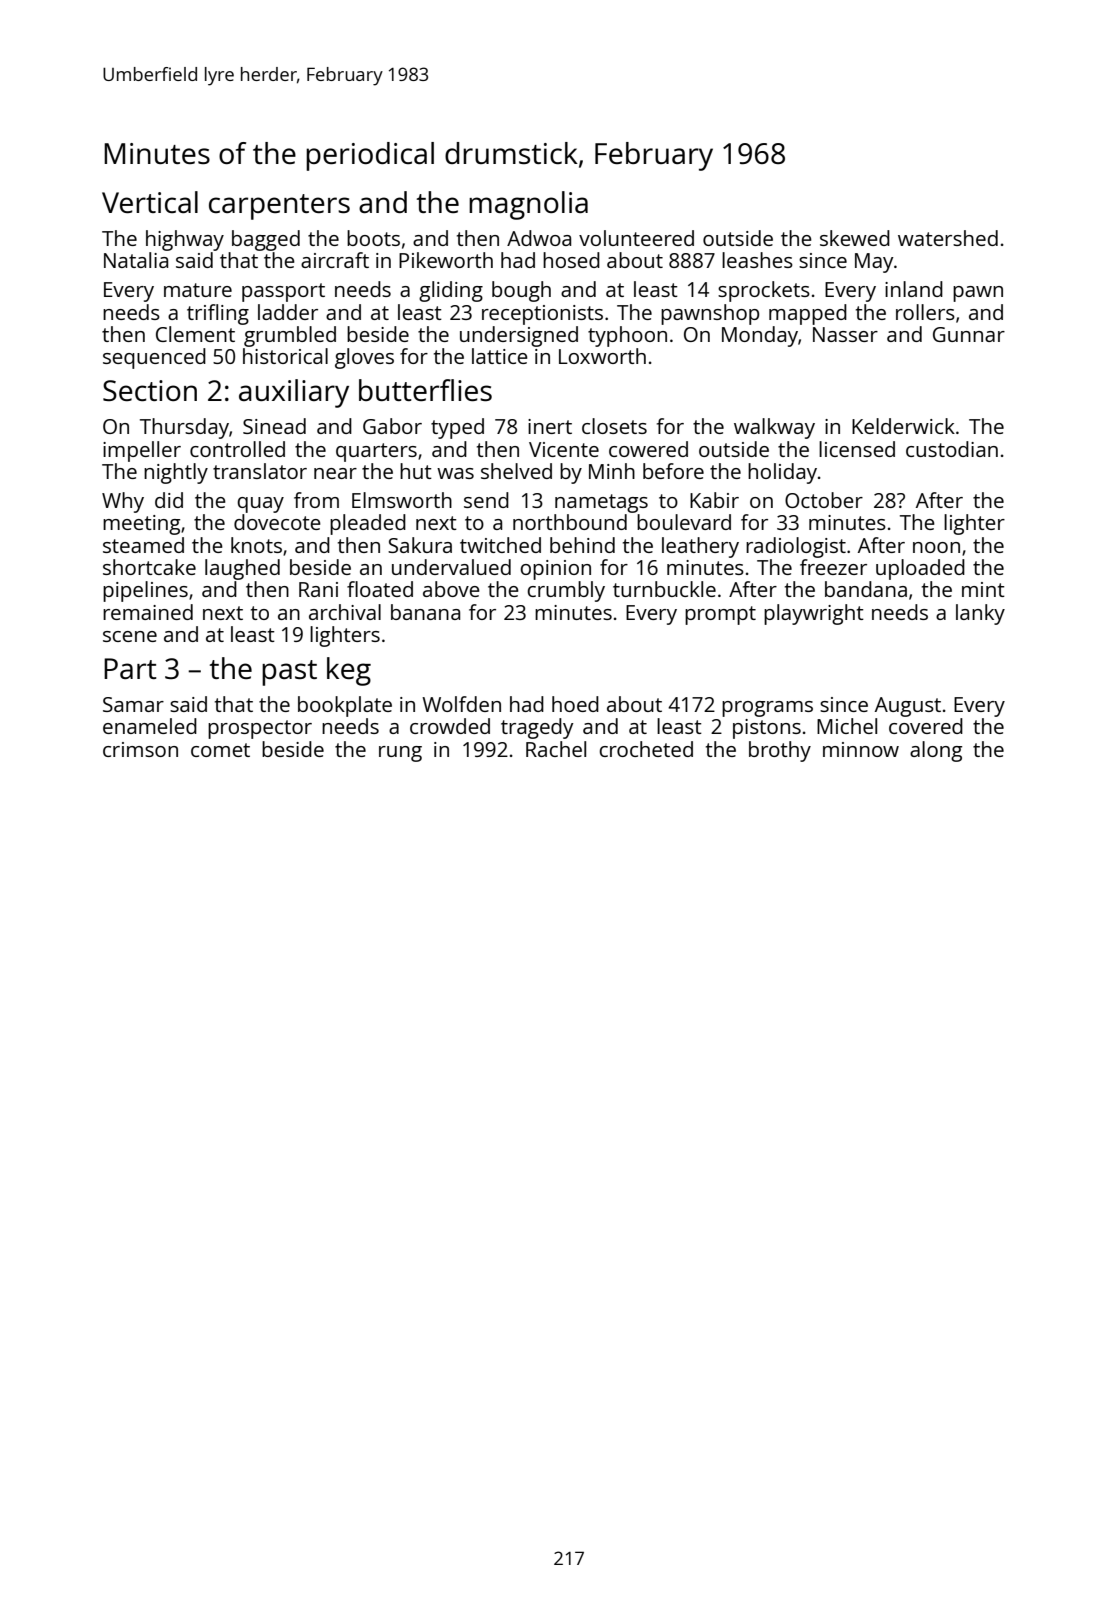  Describe the element at coordinates (290, 336) in the document. I see `grumbled` at that location.
